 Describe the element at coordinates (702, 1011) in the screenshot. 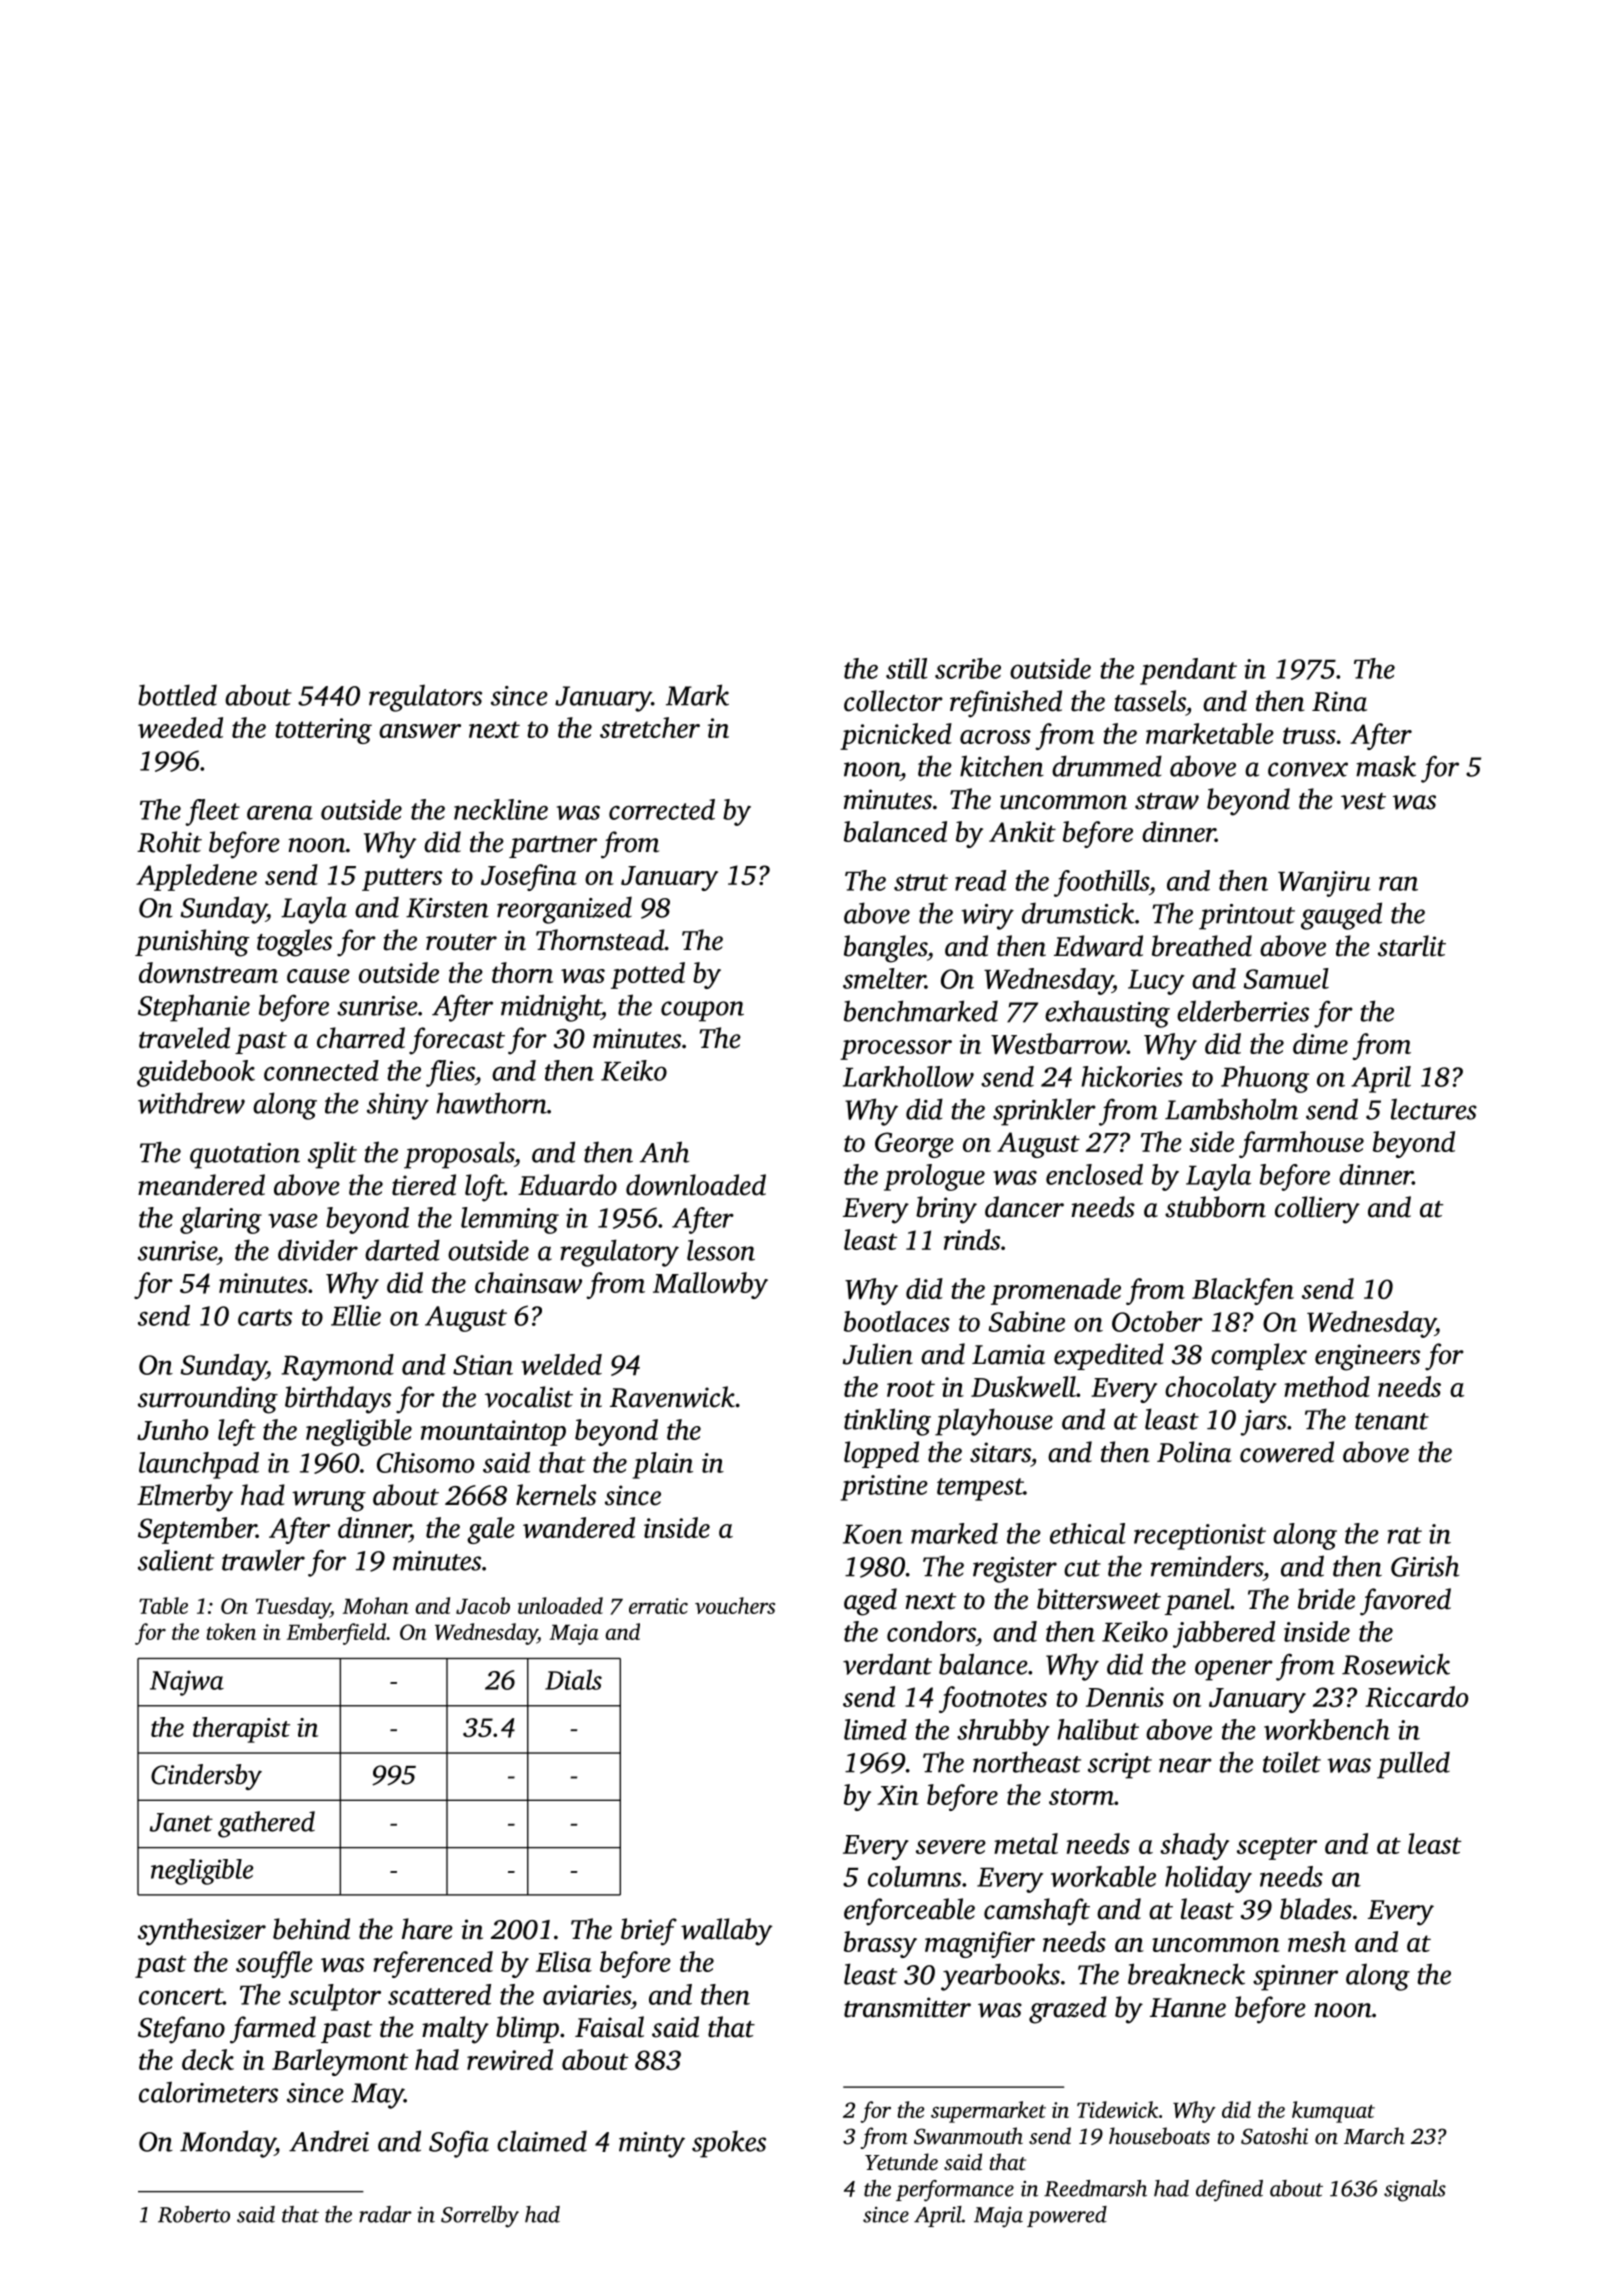

I see `coupon` at that location.
